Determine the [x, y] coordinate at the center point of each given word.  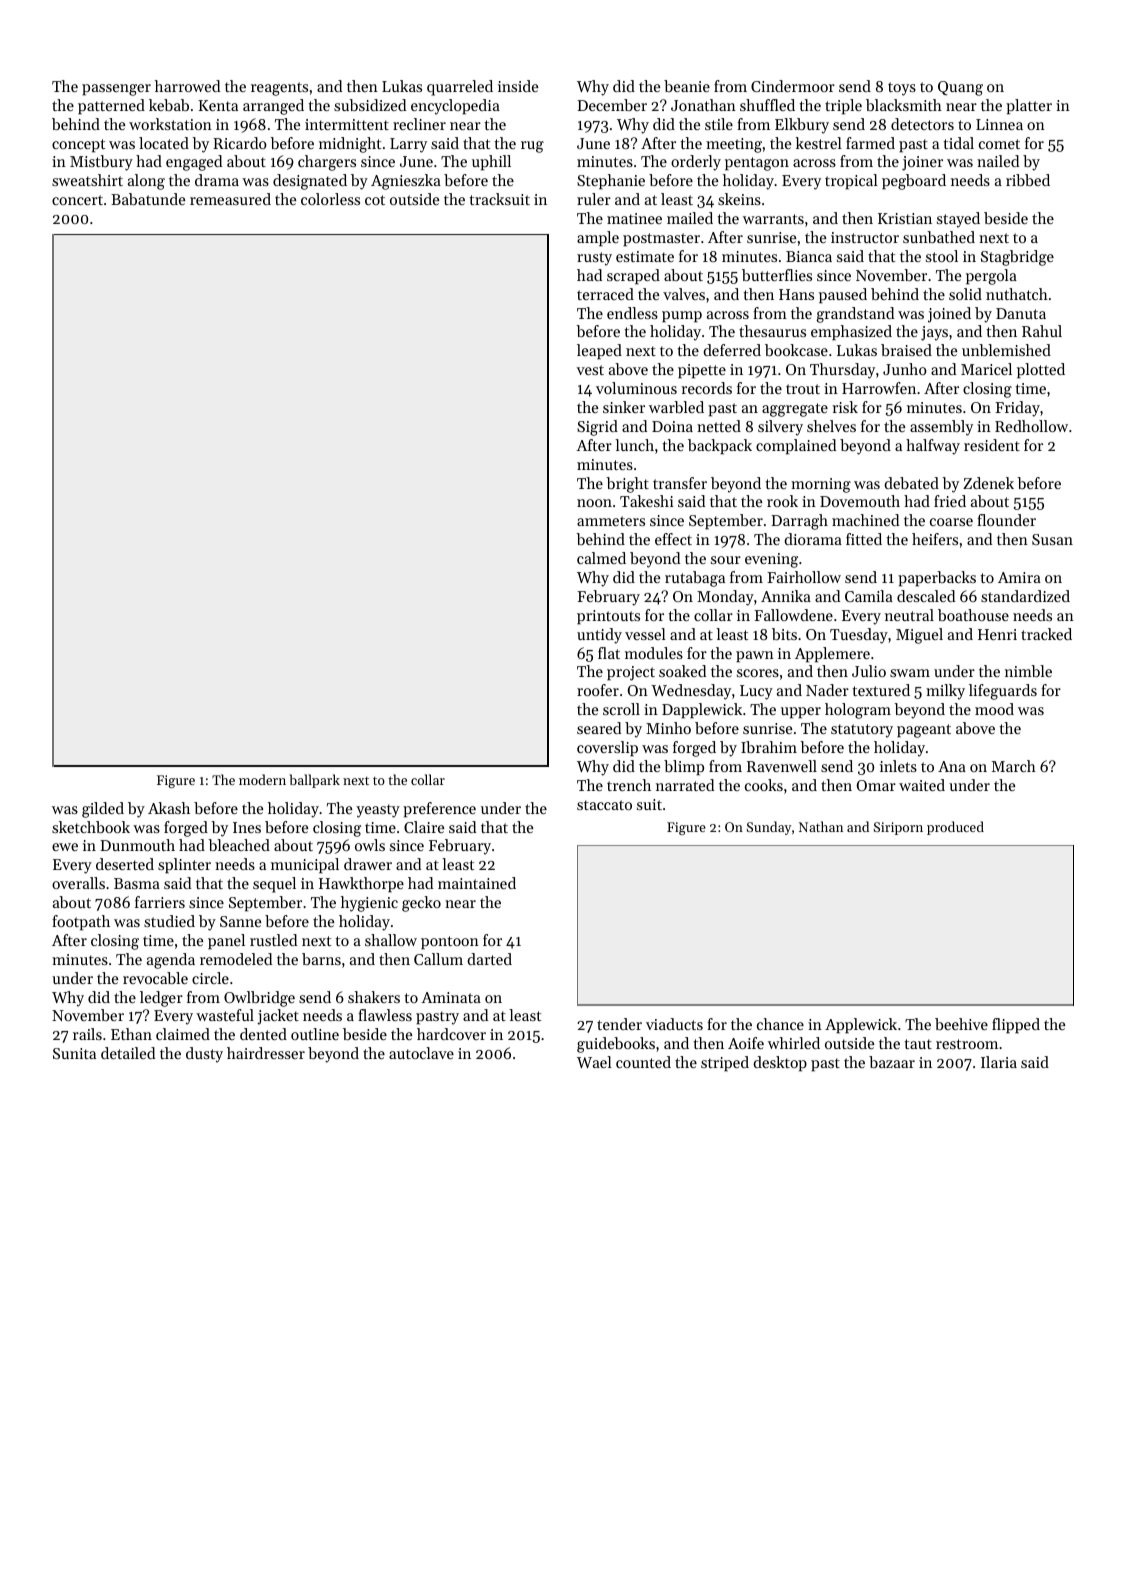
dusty [204, 1055]
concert [77, 200]
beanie [687, 86]
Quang [960, 88]
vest [590, 370]
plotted [1041, 371]
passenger [116, 90]
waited [922, 785]
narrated [685, 785]
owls [370, 845]
